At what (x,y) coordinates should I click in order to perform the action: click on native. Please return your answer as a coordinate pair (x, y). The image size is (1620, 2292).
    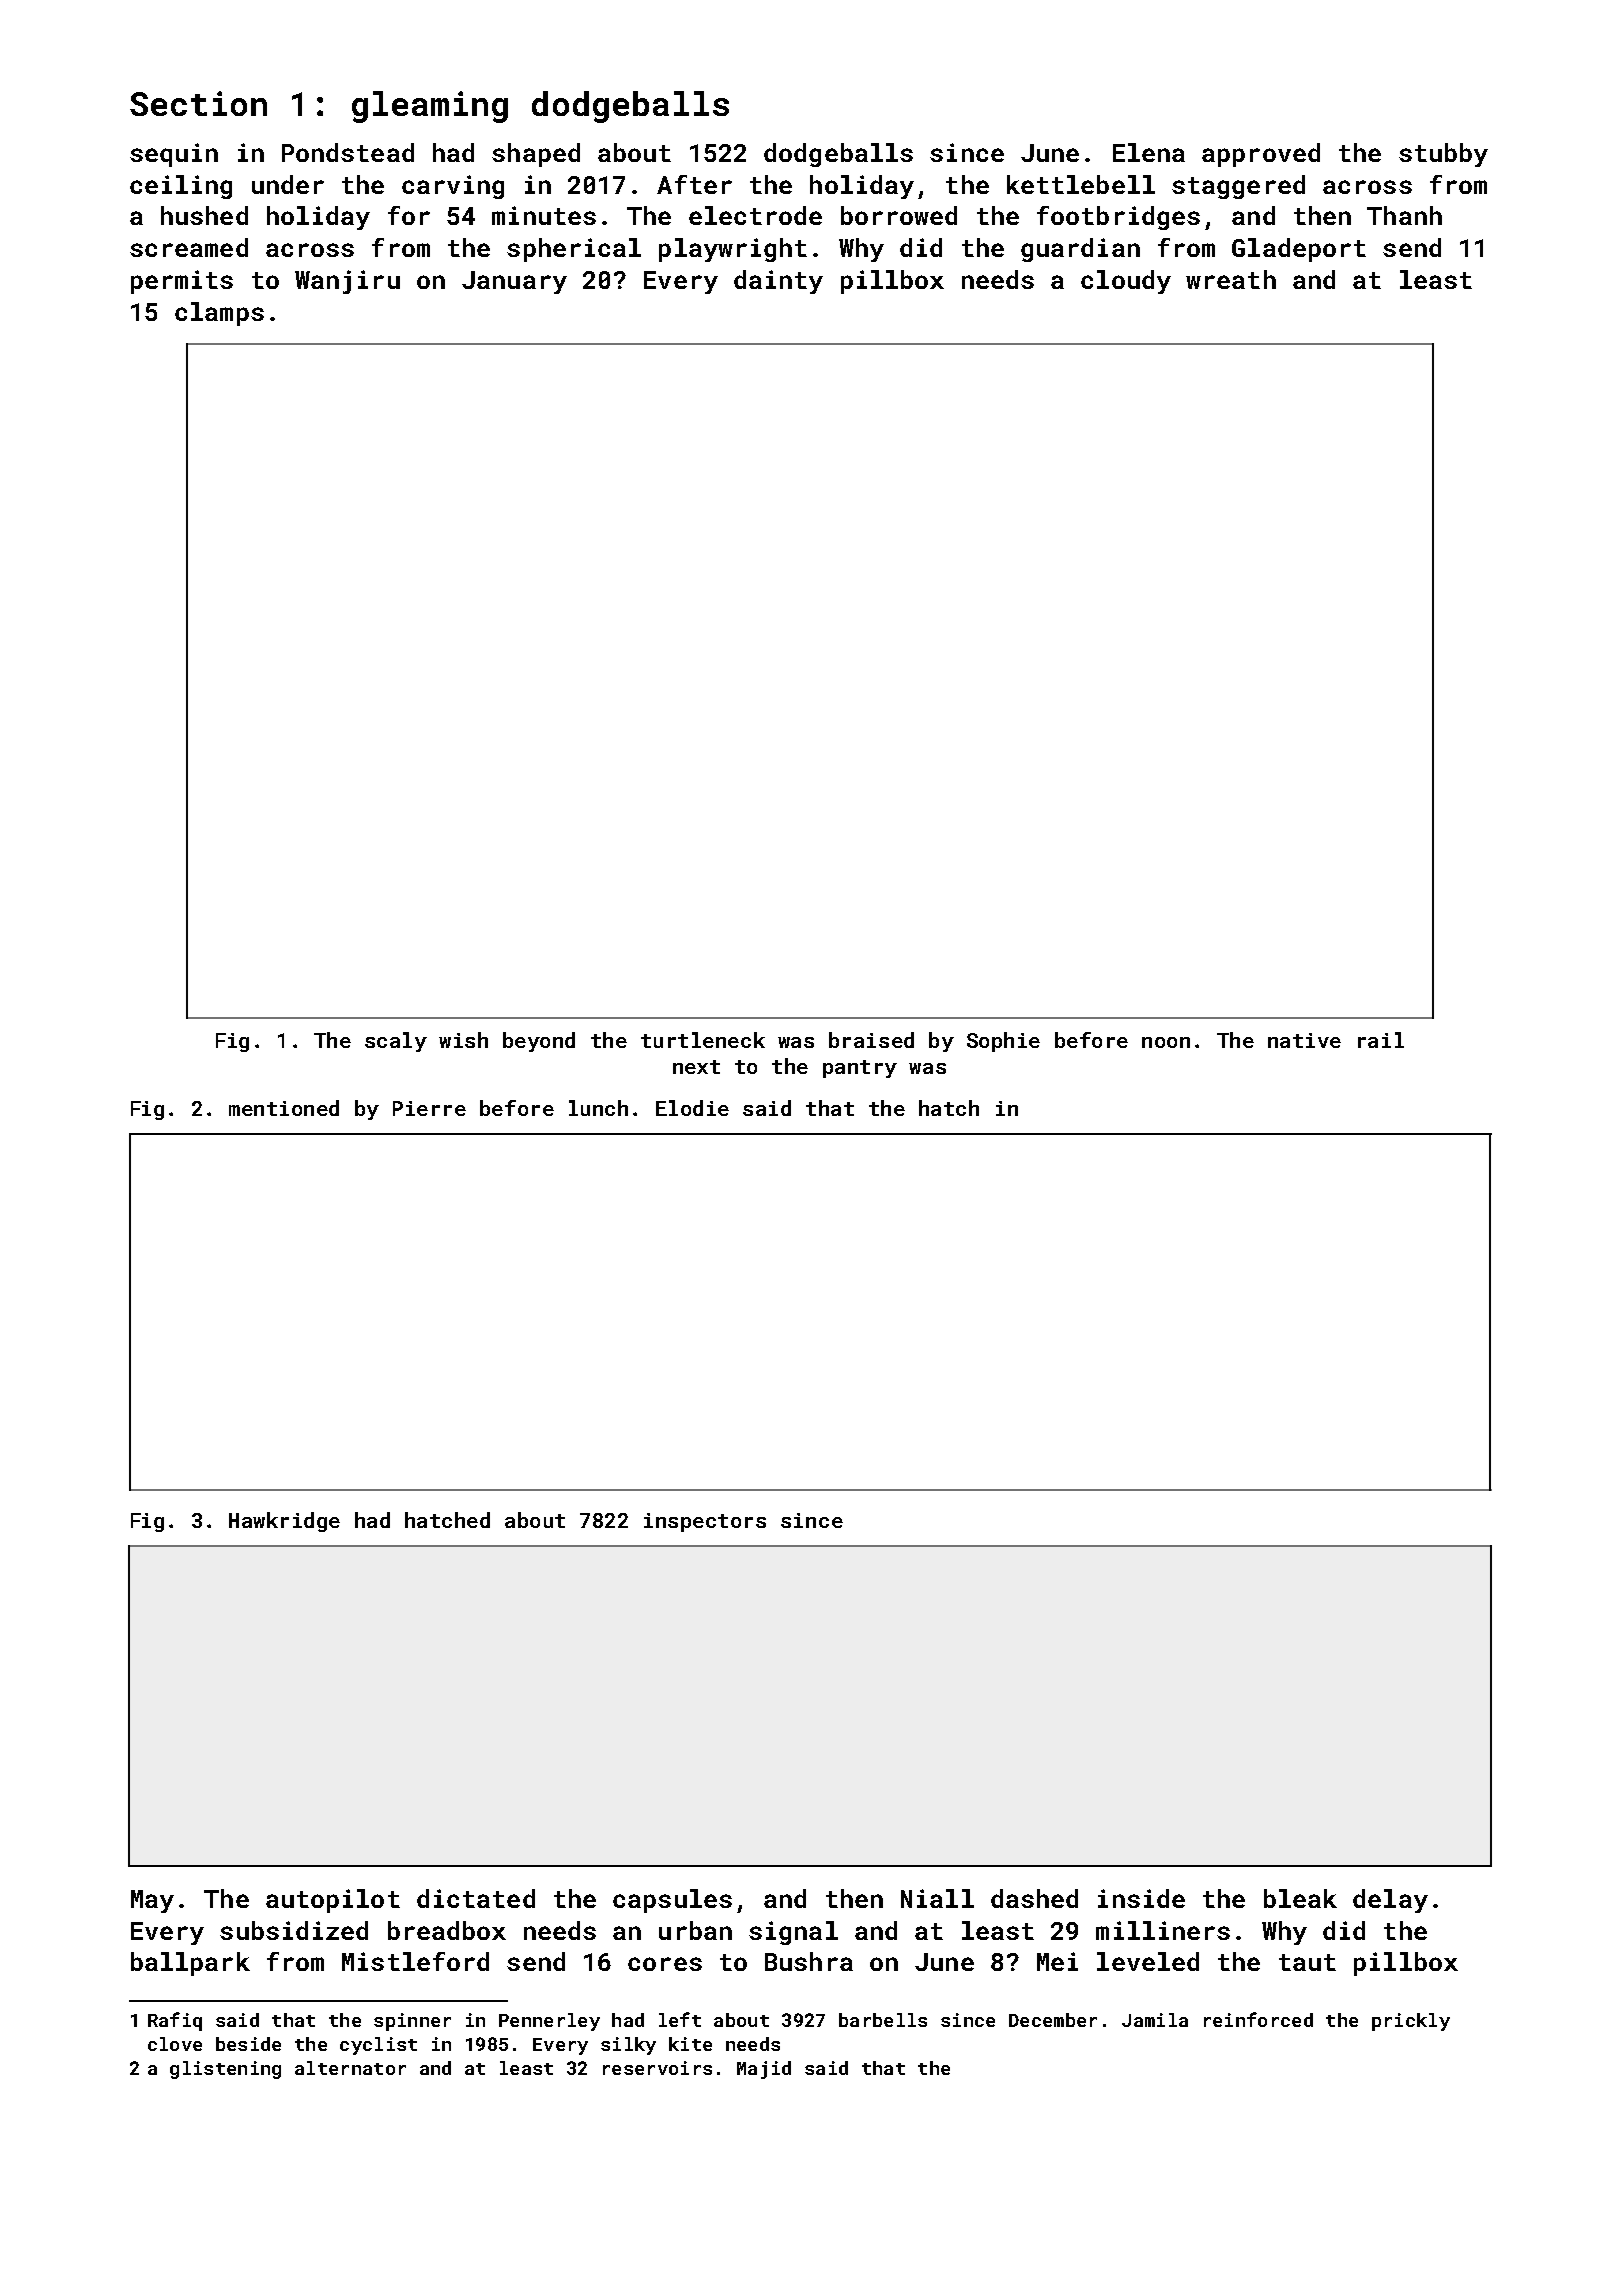
    Looking at the image, I should click on (1304, 1040).
